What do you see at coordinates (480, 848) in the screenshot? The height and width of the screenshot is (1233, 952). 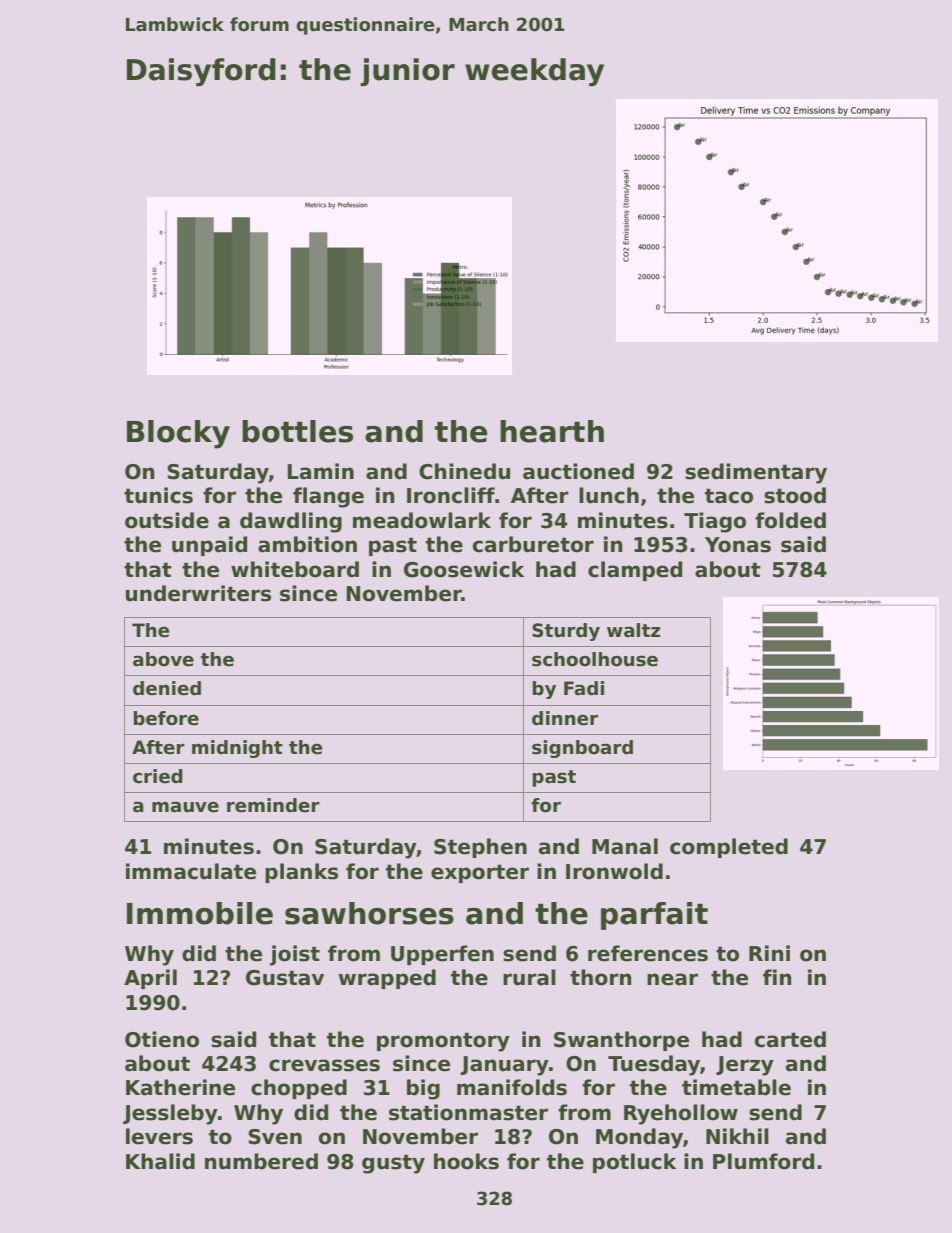 I see `Stephen` at bounding box center [480, 848].
